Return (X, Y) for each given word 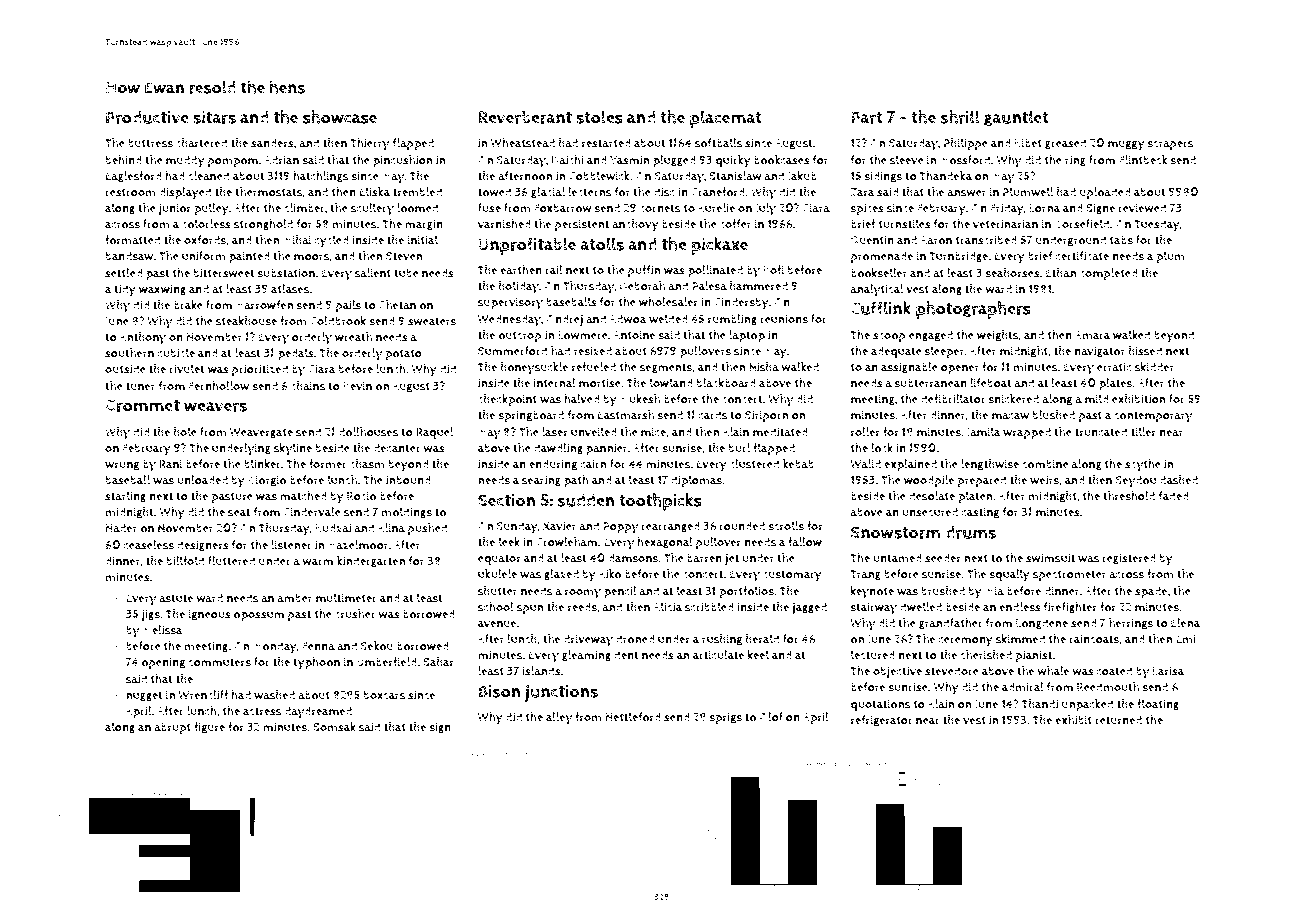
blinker (262, 464)
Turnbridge (958, 257)
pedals (296, 354)
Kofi (773, 270)
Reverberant (525, 117)
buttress (150, 143)
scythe (1143, 465)
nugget (144, 696)
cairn (594, 464)
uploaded (1105, 193)
